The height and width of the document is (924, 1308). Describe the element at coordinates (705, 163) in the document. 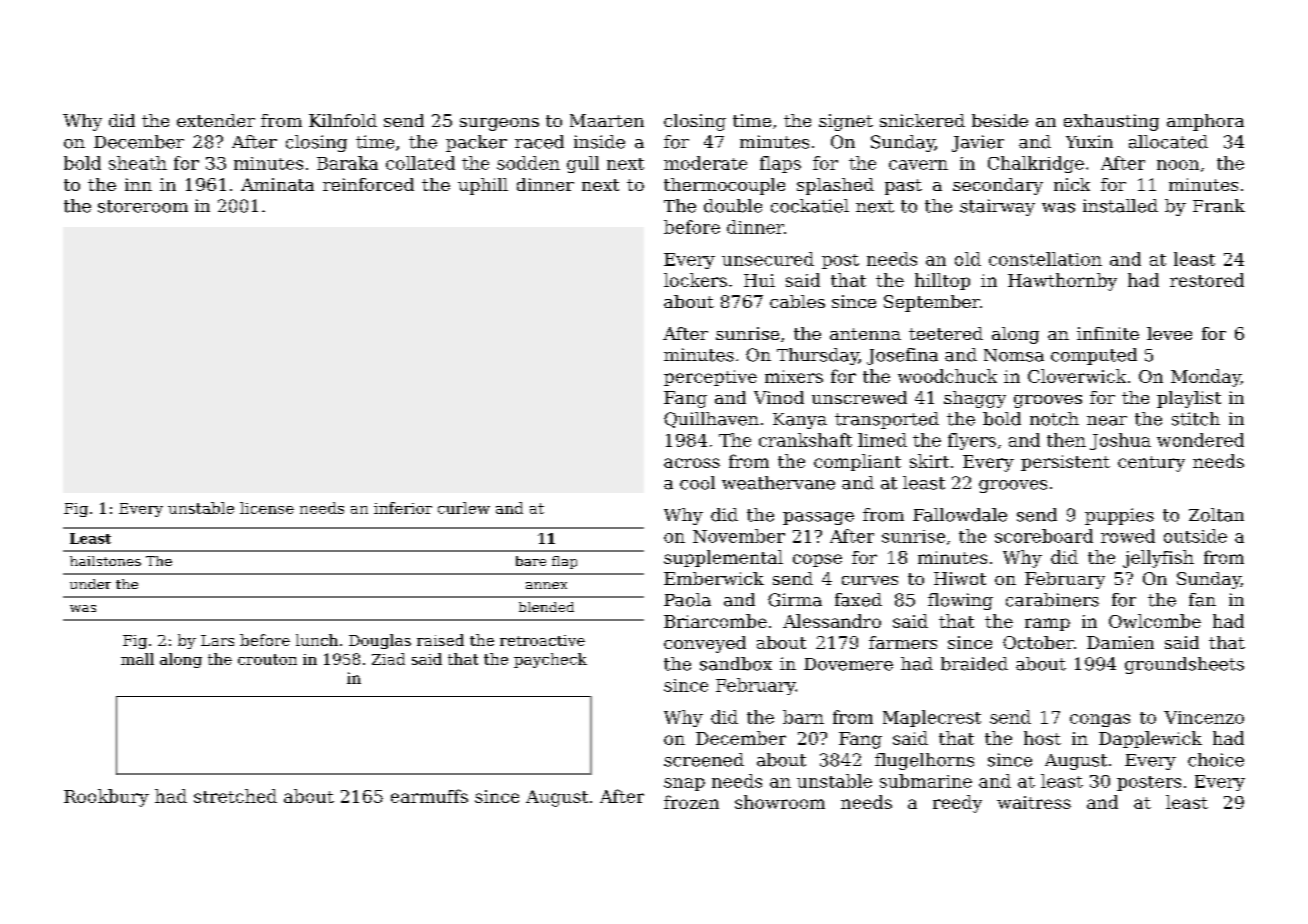

I see `moderate` at that location.
